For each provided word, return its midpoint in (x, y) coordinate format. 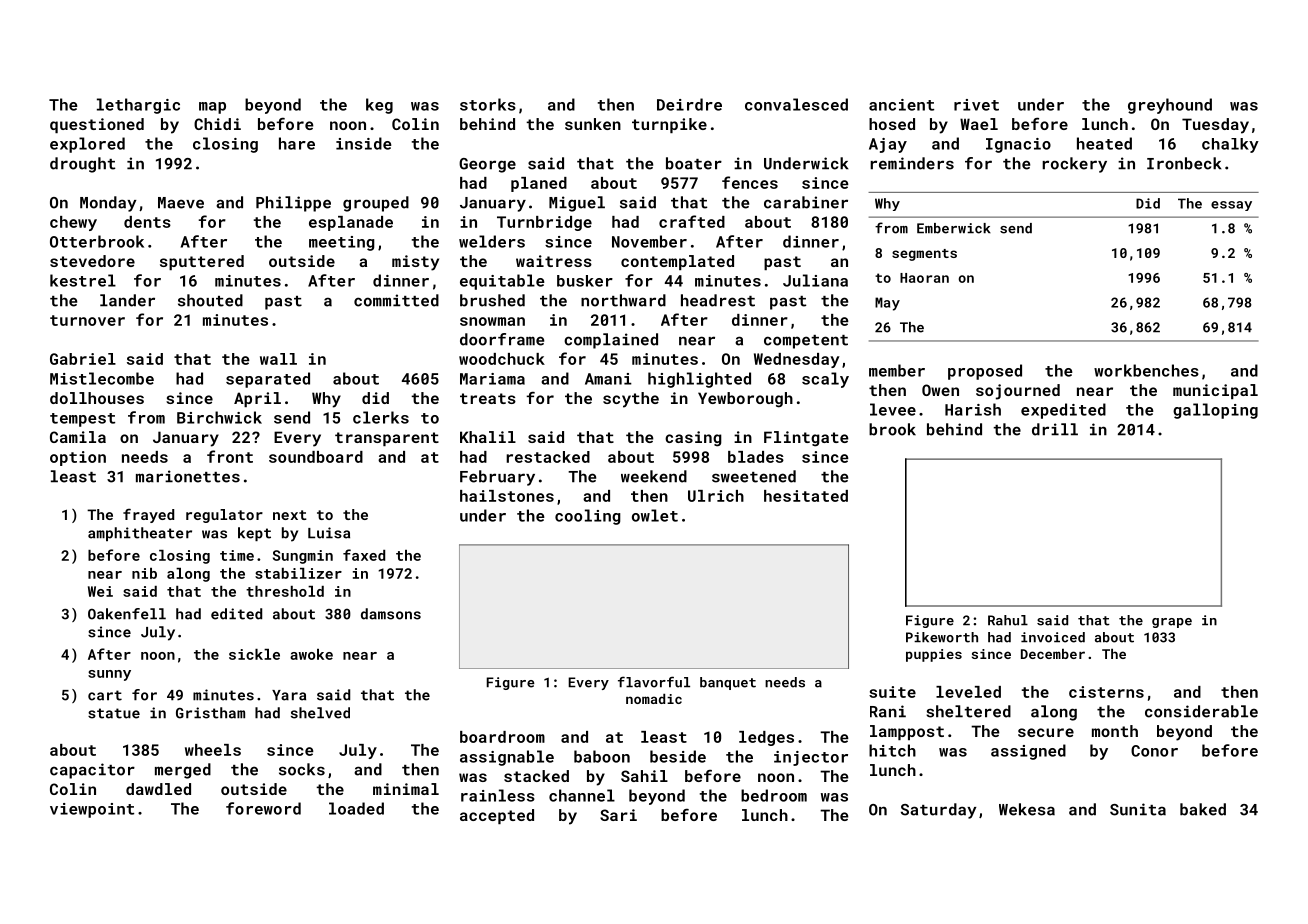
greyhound (1170, 106)
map (212, 108)
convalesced (796, 104)
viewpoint (92, 810)
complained (611, 341)
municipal (1215, 391)
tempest (82, 420)
